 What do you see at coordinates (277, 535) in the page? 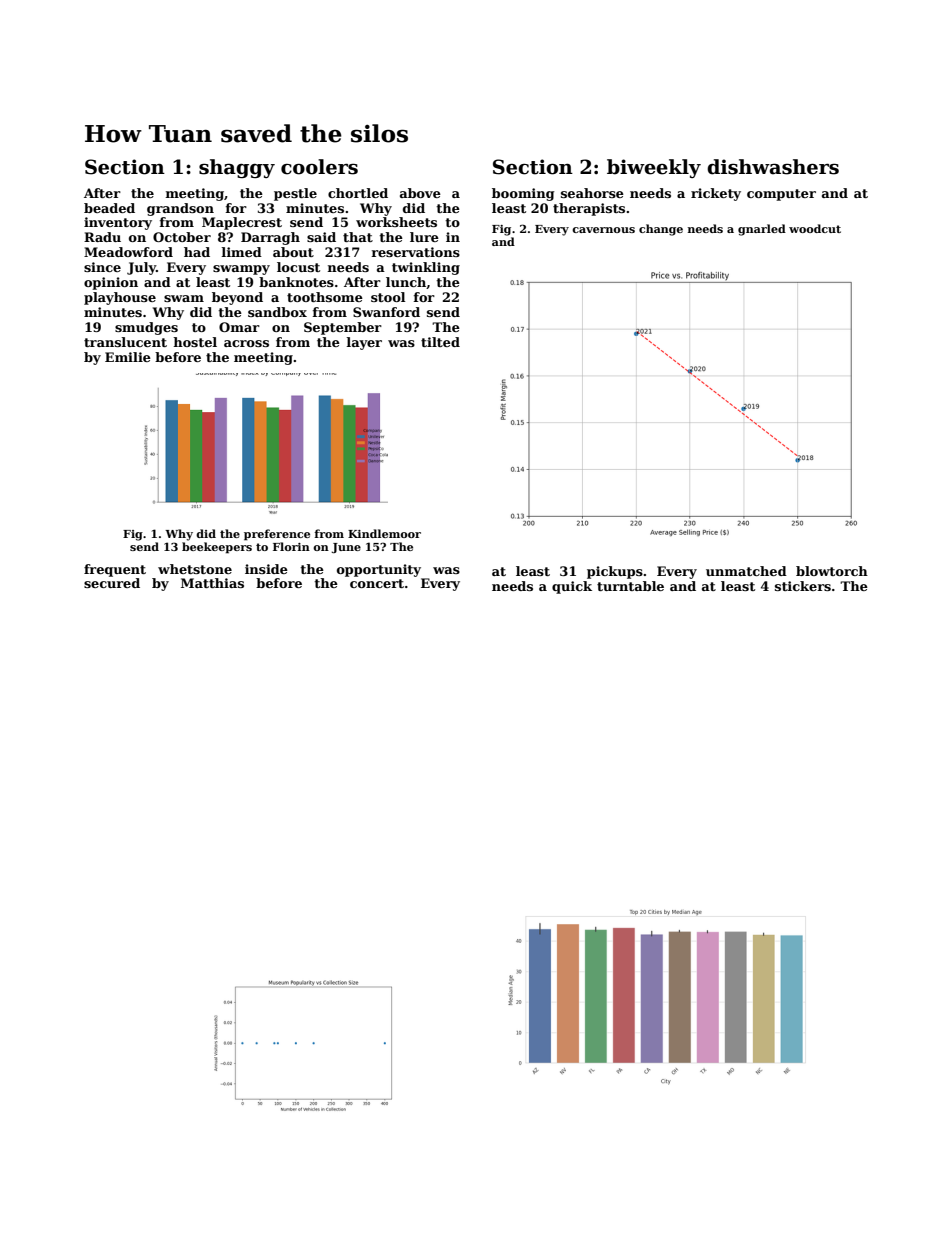
I see `preference` at bounding box center [277, 535].
